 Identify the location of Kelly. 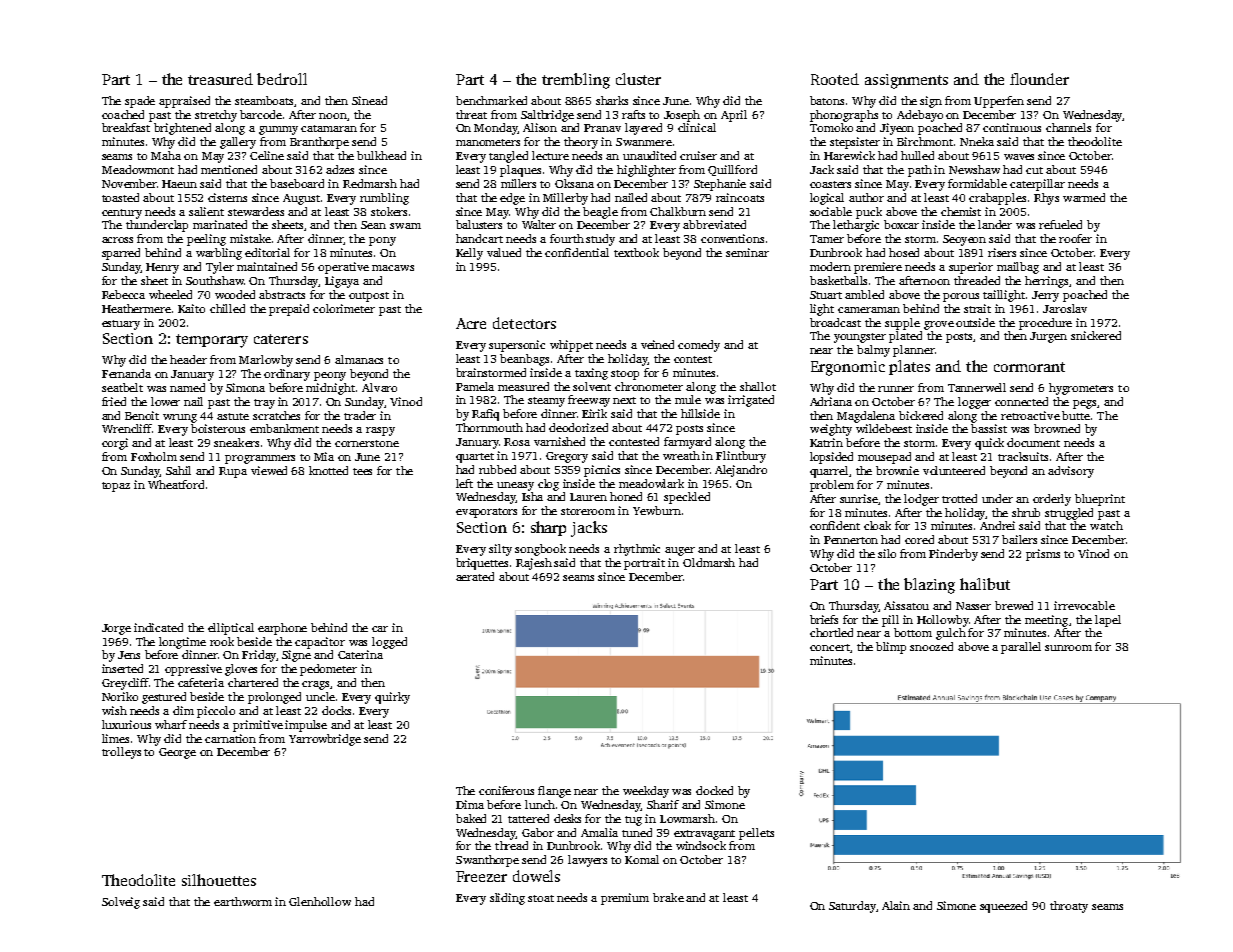
(469, 254).
